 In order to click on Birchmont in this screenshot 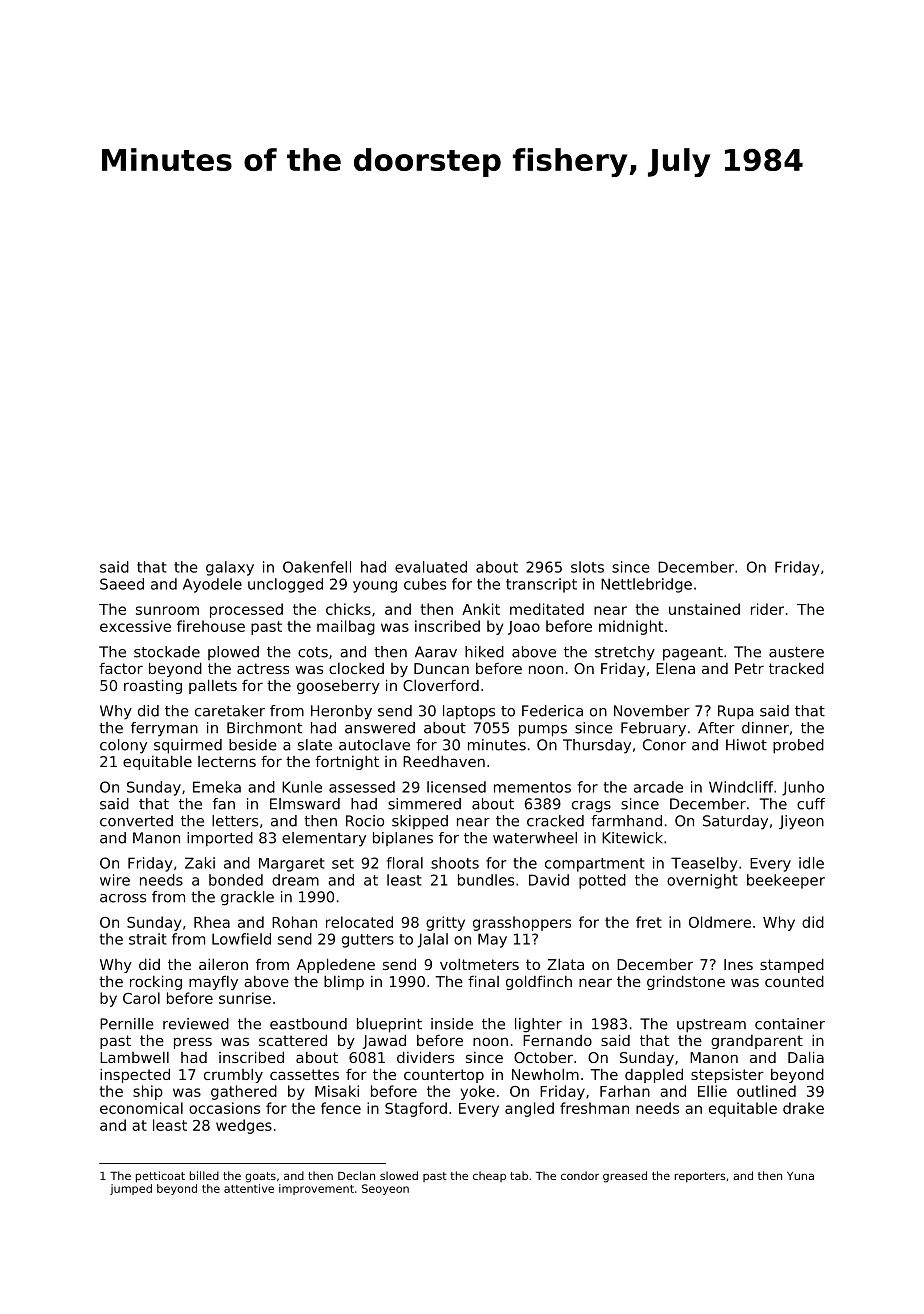, I will do `click(264, 728)`.
